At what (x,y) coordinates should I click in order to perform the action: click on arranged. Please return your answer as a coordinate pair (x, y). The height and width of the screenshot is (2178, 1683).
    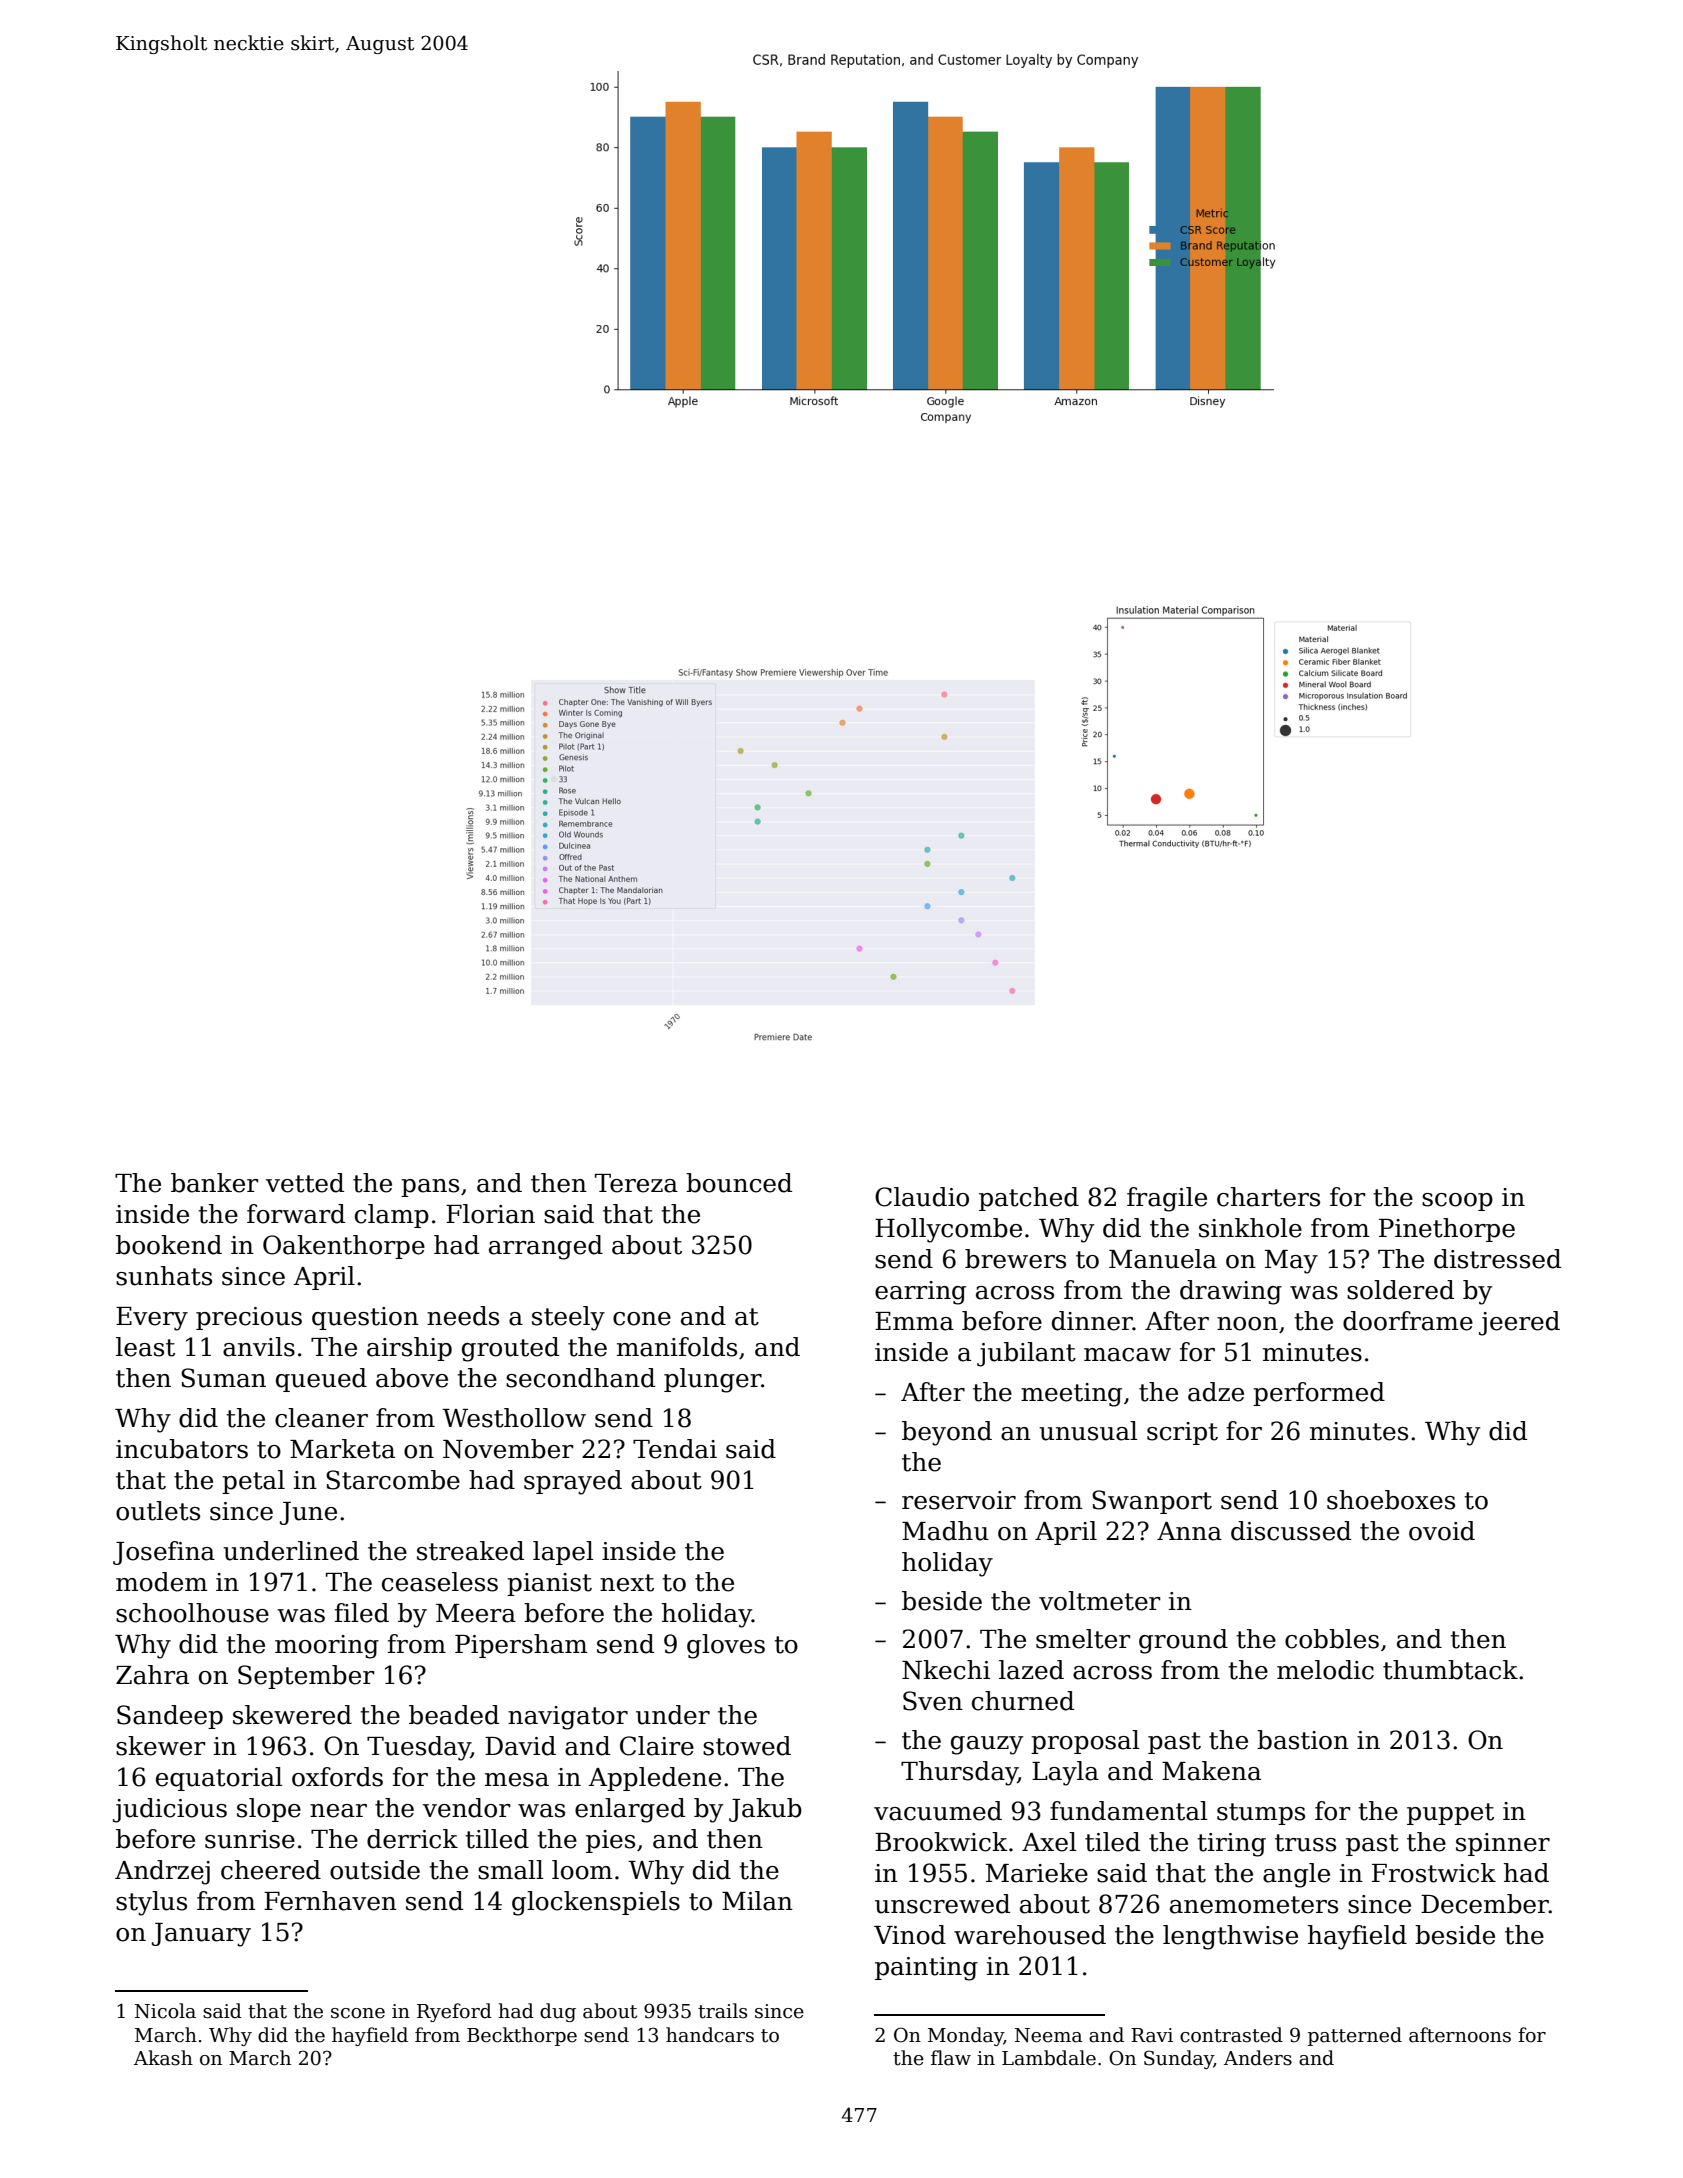
    Looking at the image, I should click on (546, 1247).
